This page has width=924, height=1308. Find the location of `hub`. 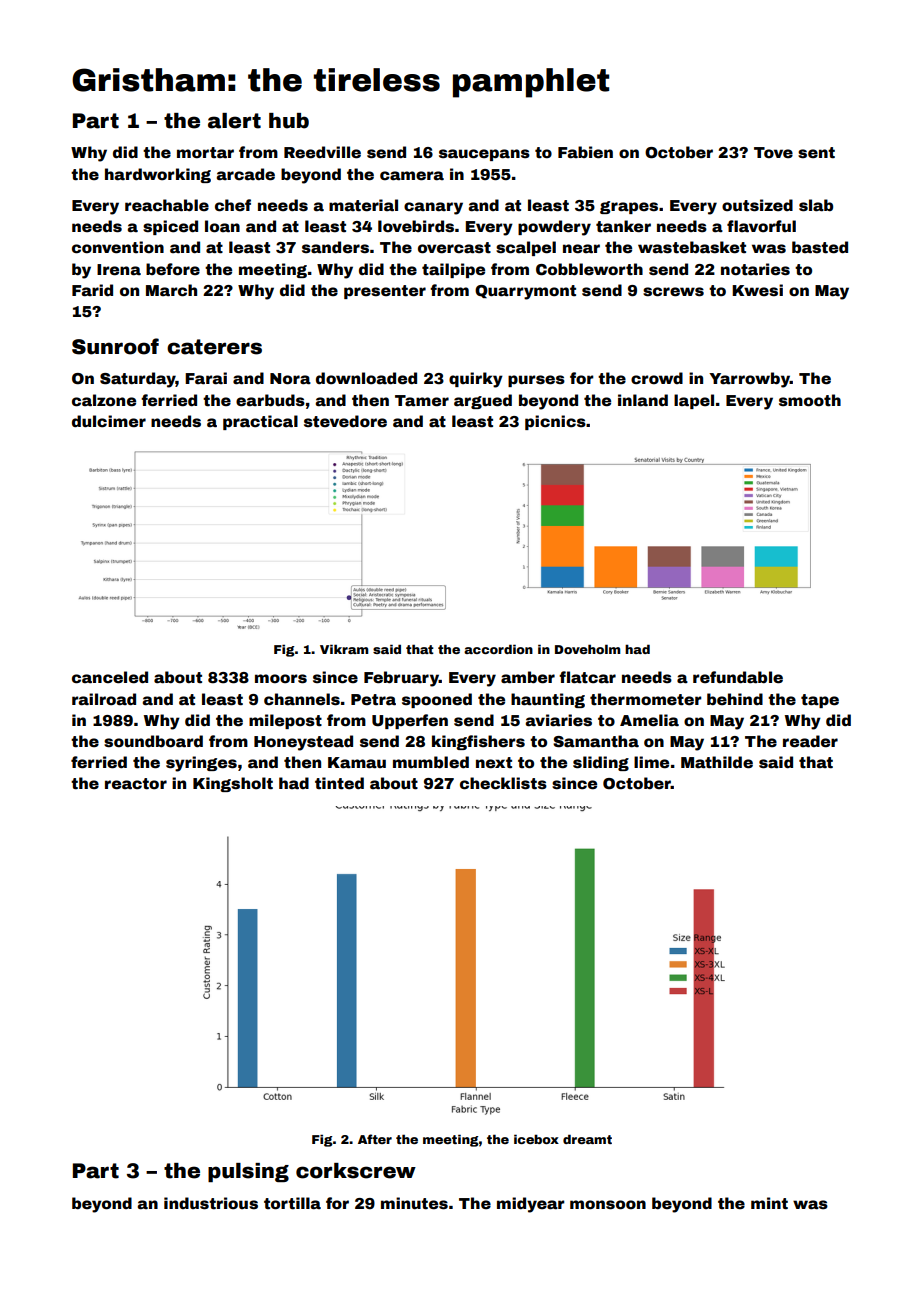

hub is located at coordinates (289, 121).
